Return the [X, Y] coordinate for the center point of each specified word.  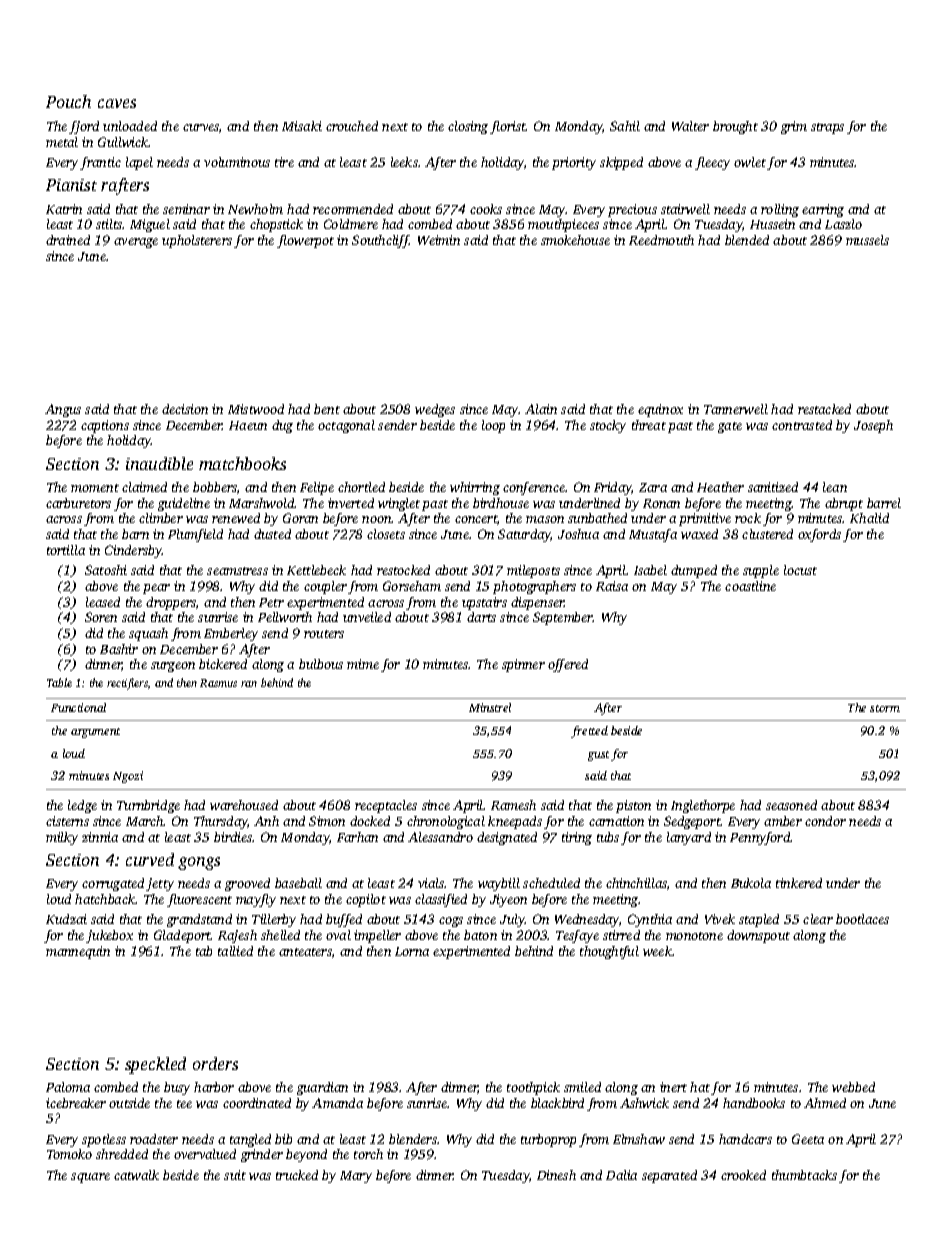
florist [508, 127]
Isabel [650, 570]
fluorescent [199, 900]
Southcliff [381, 241]
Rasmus [218, 683]
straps [827, 128]
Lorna [412, 951]
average [136, 243]
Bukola [751, 883]
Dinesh [556, 1175]
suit [235, 1175]
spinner [523, 665]
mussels [867, 240]
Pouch [68, 101]
